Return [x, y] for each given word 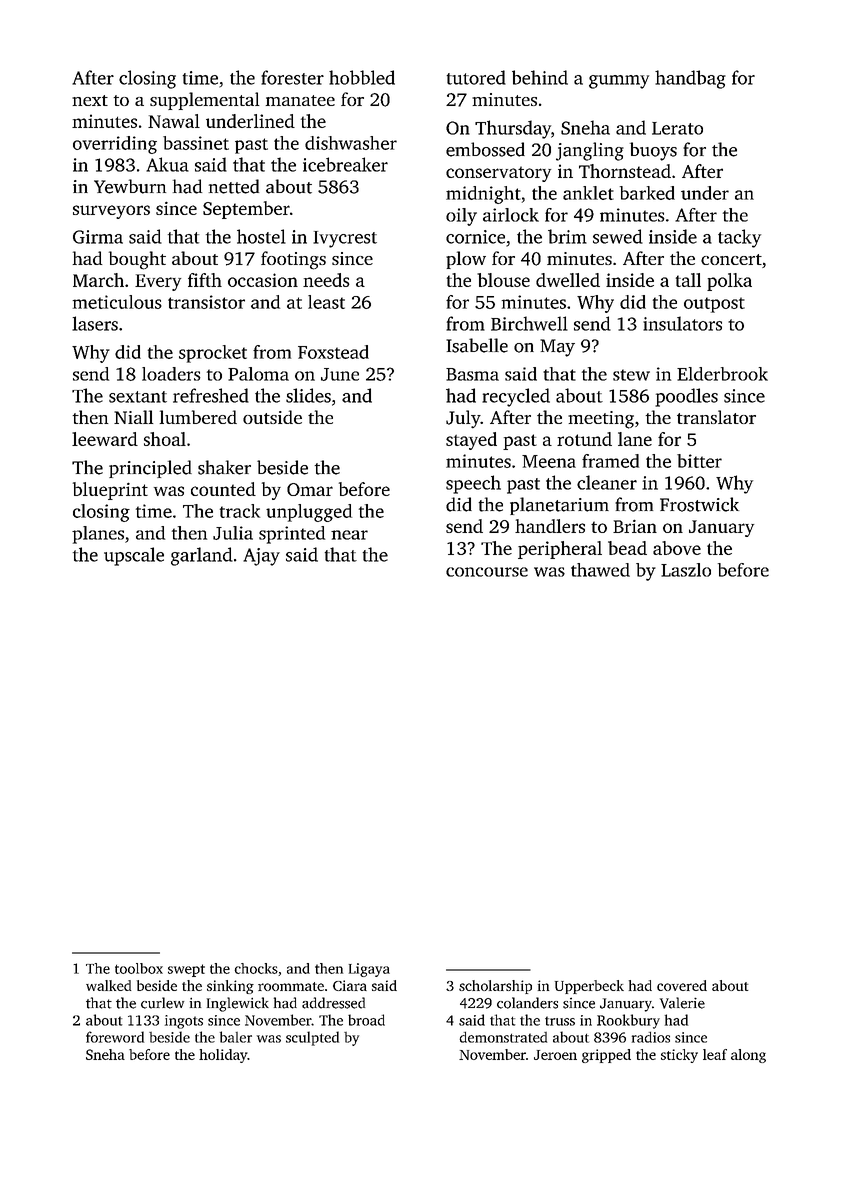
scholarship [495, 987]
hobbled [362, 77]
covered [682, 985]
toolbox [139, 968]
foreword [115, 1037]
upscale [134, 556]
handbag [690, 79]
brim [567, 236]
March [98, 280]
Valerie [682, 1003]
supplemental [204, 101]
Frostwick [699, 504]
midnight [483, 195]
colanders [527, 1003]
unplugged [309, 513]
